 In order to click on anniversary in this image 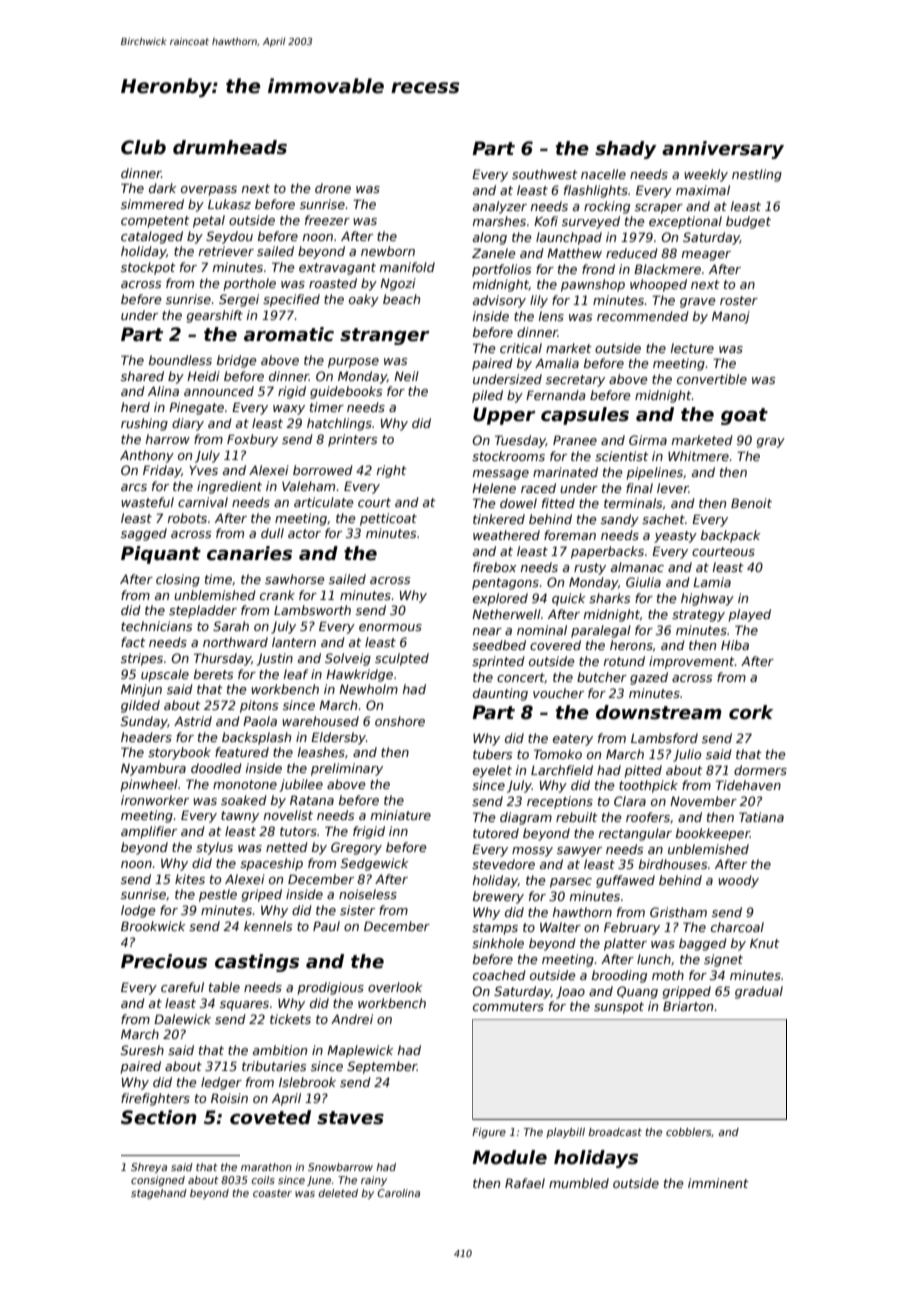, I will do `click(723, 150)`.
